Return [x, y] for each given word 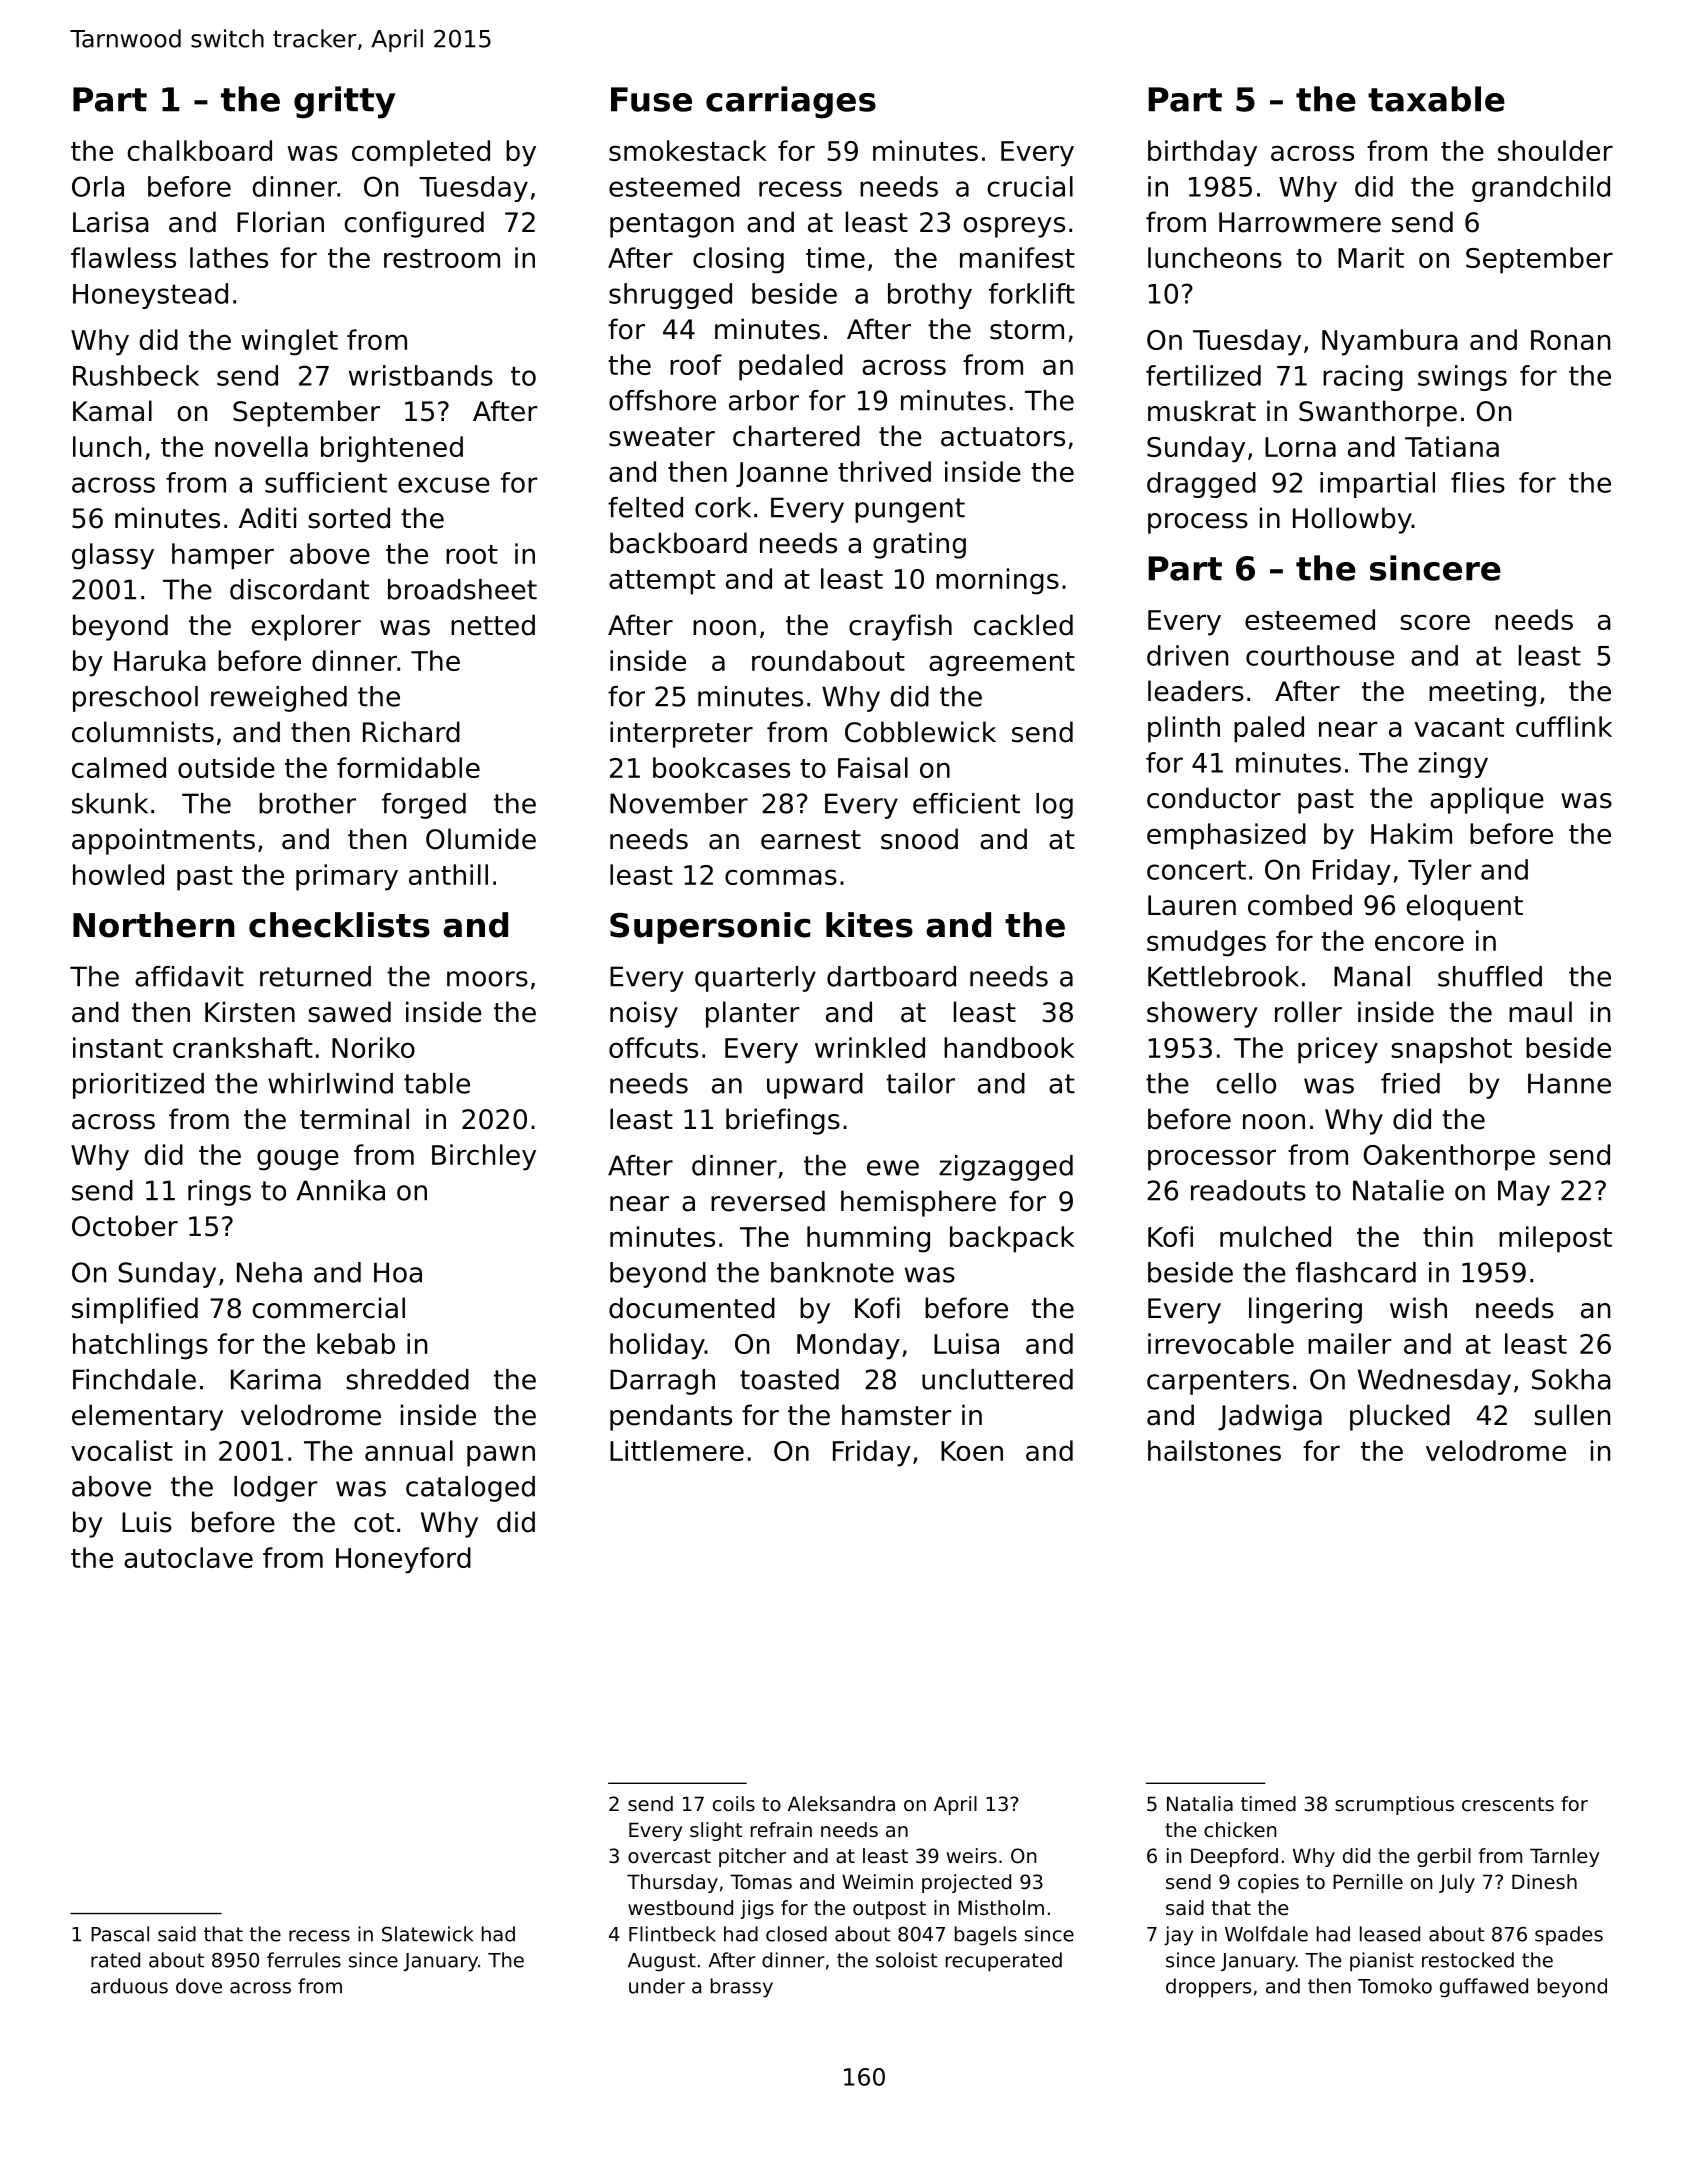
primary [347, 877]
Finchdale [134, 1379]
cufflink [1564, 726]
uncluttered [997, 1379]
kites [869, 925]
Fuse [651, 99]
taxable [1436, 99]
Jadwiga [1270, 1417]
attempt [662, 582]
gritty [344, 102]
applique [1487, 800]
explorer [306, 627]
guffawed [1484, 1988]
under [657, 1986]
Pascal [120, 1934]
